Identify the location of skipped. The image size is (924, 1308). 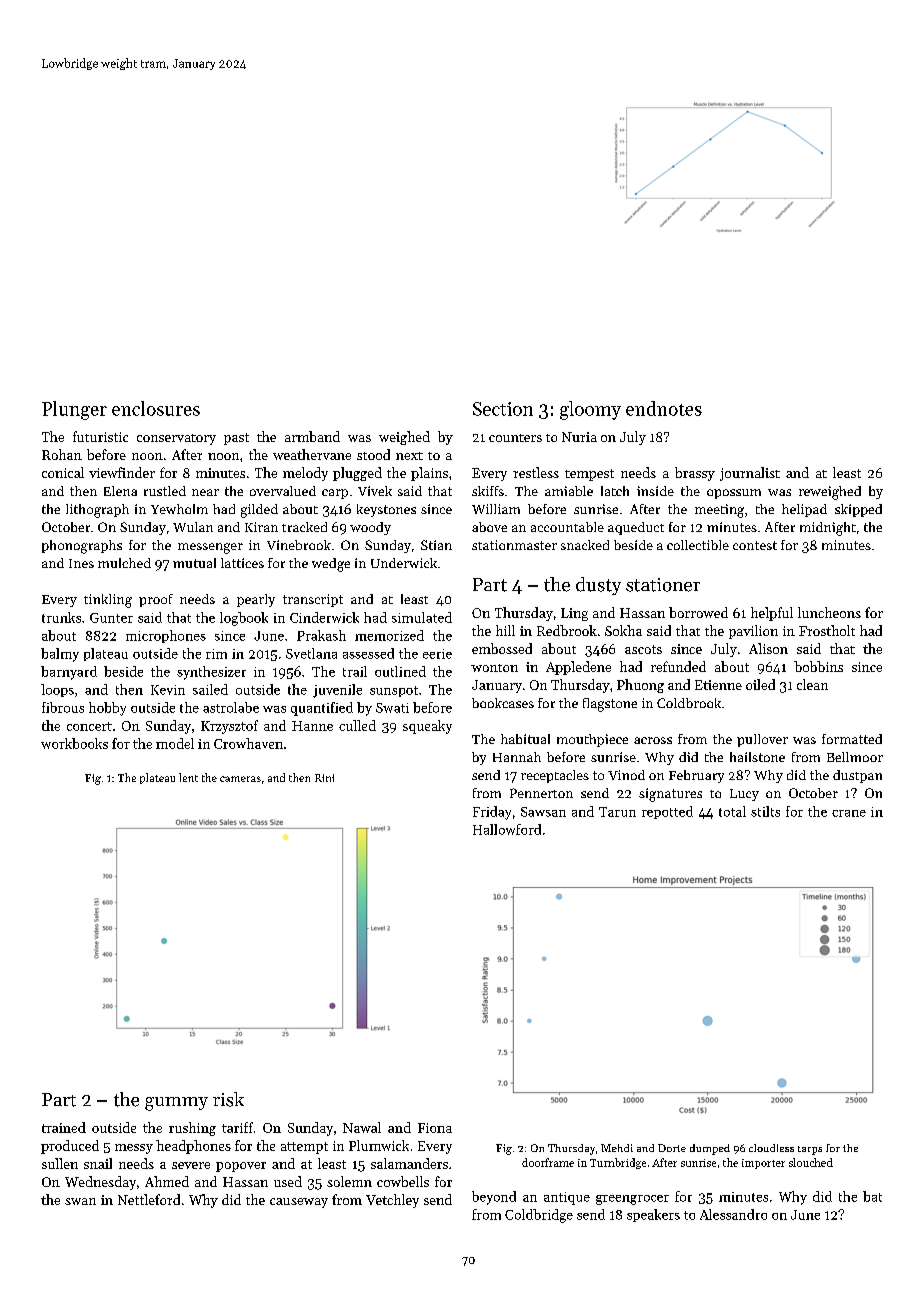
(858, 510).
